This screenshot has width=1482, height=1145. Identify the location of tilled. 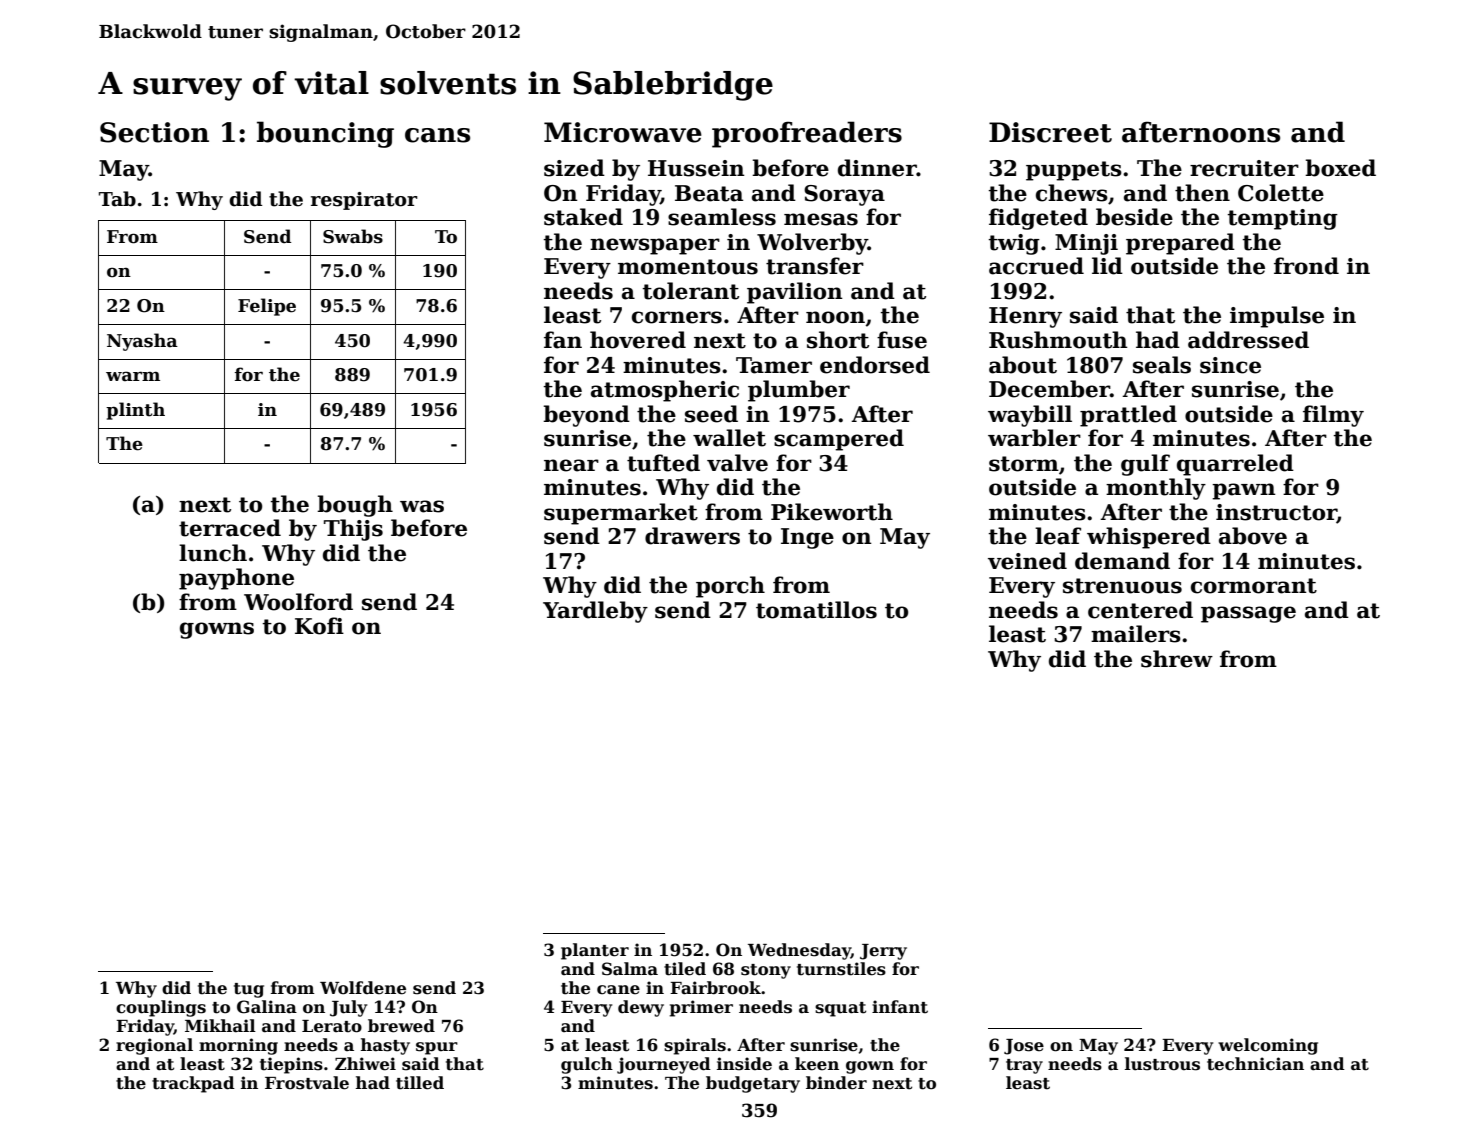
(420, 1083).
